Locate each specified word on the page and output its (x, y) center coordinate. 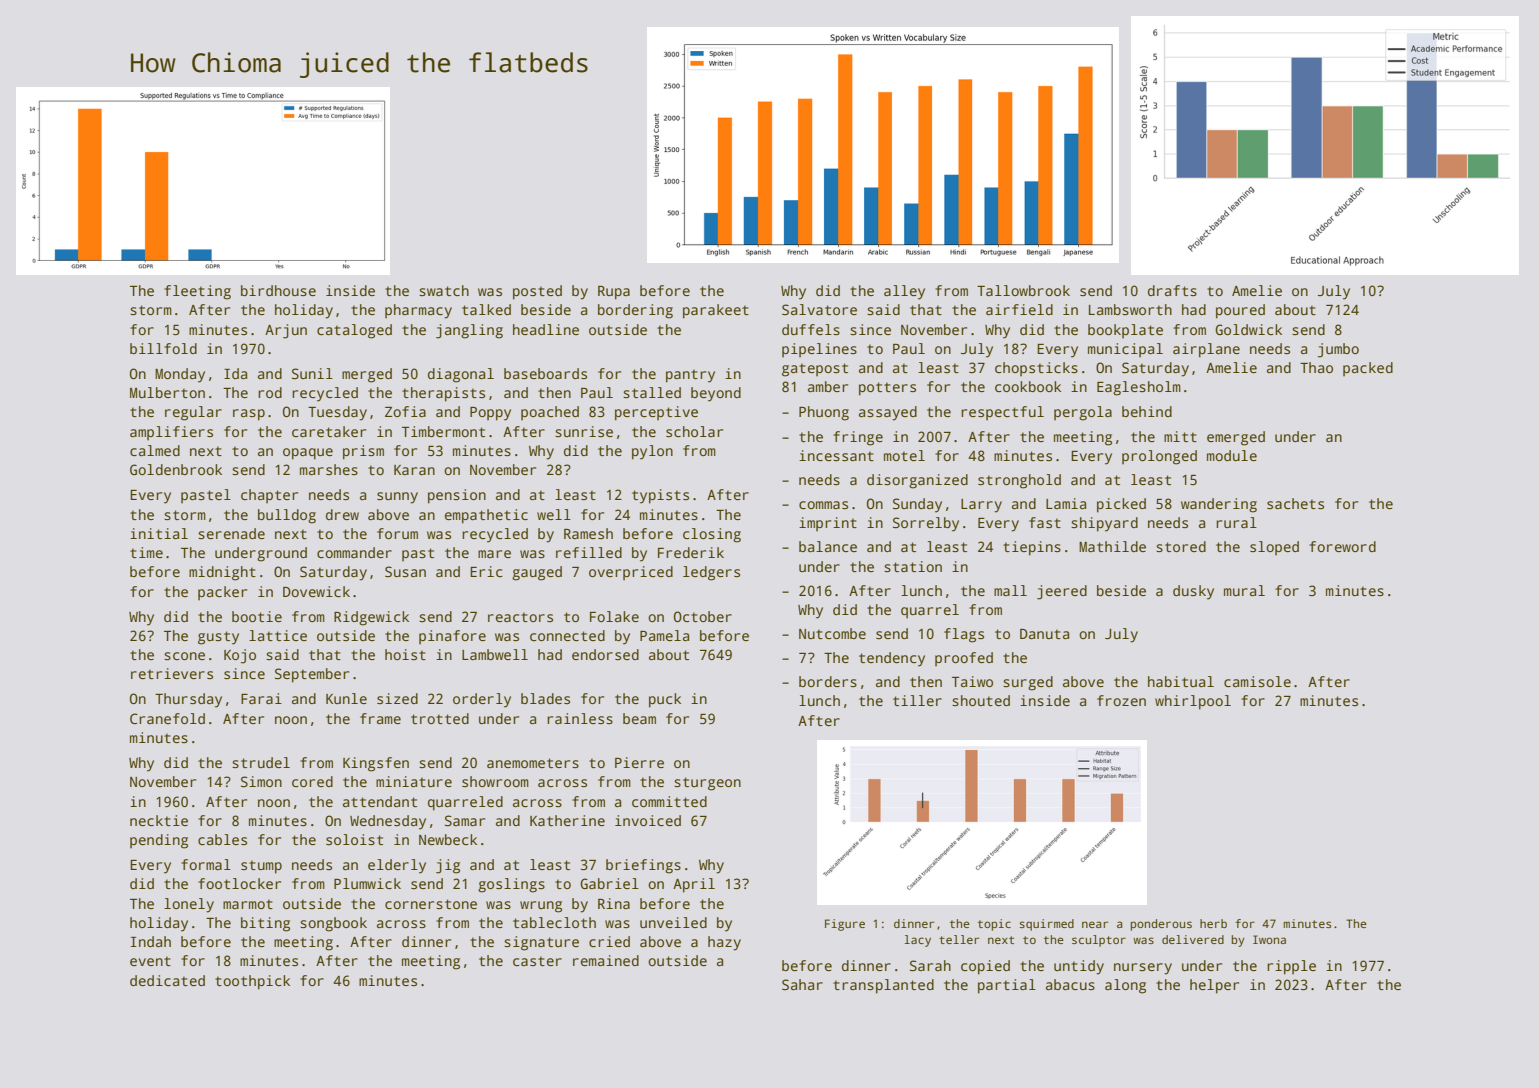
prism (363, 452)
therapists (443, 394)
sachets (1295, 503)
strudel (261, 762)
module (1232, 455)
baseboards (545, 373)
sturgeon (707, 784)
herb (1213, 923)
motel (904, 455)
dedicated (167, 980)
